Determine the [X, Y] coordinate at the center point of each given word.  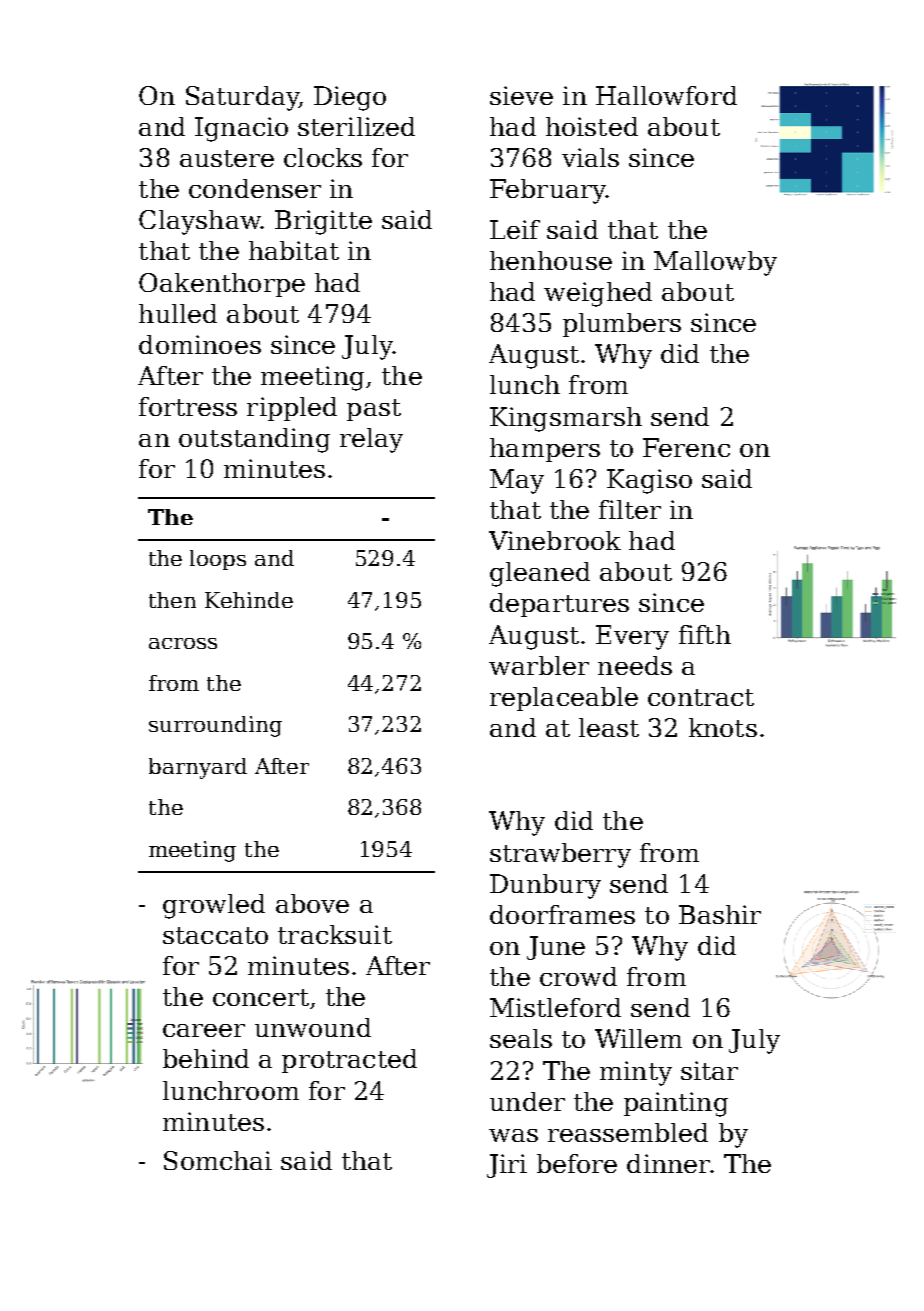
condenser [255, 188]
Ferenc [686, 447]
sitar [709, 1070]
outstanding [254, 440]
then [172, 600]
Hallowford [666, 95]
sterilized [356, 126]
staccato [215, 935]
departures [559, 605]
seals [521, 1038]
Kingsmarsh [566, 419]
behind [206, 1058]
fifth [705, 634]
